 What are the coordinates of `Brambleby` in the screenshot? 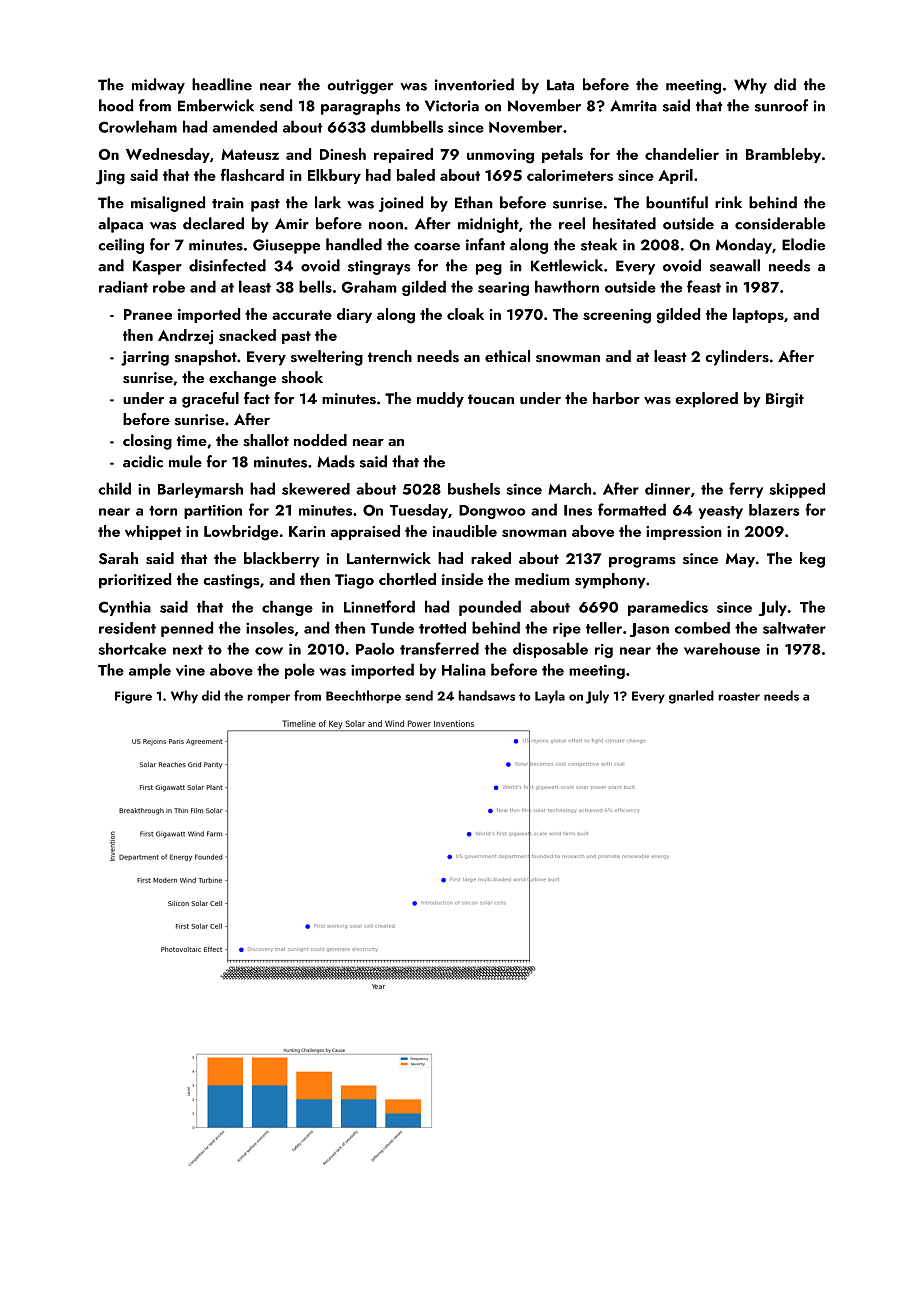 It's located at (783, 155).
